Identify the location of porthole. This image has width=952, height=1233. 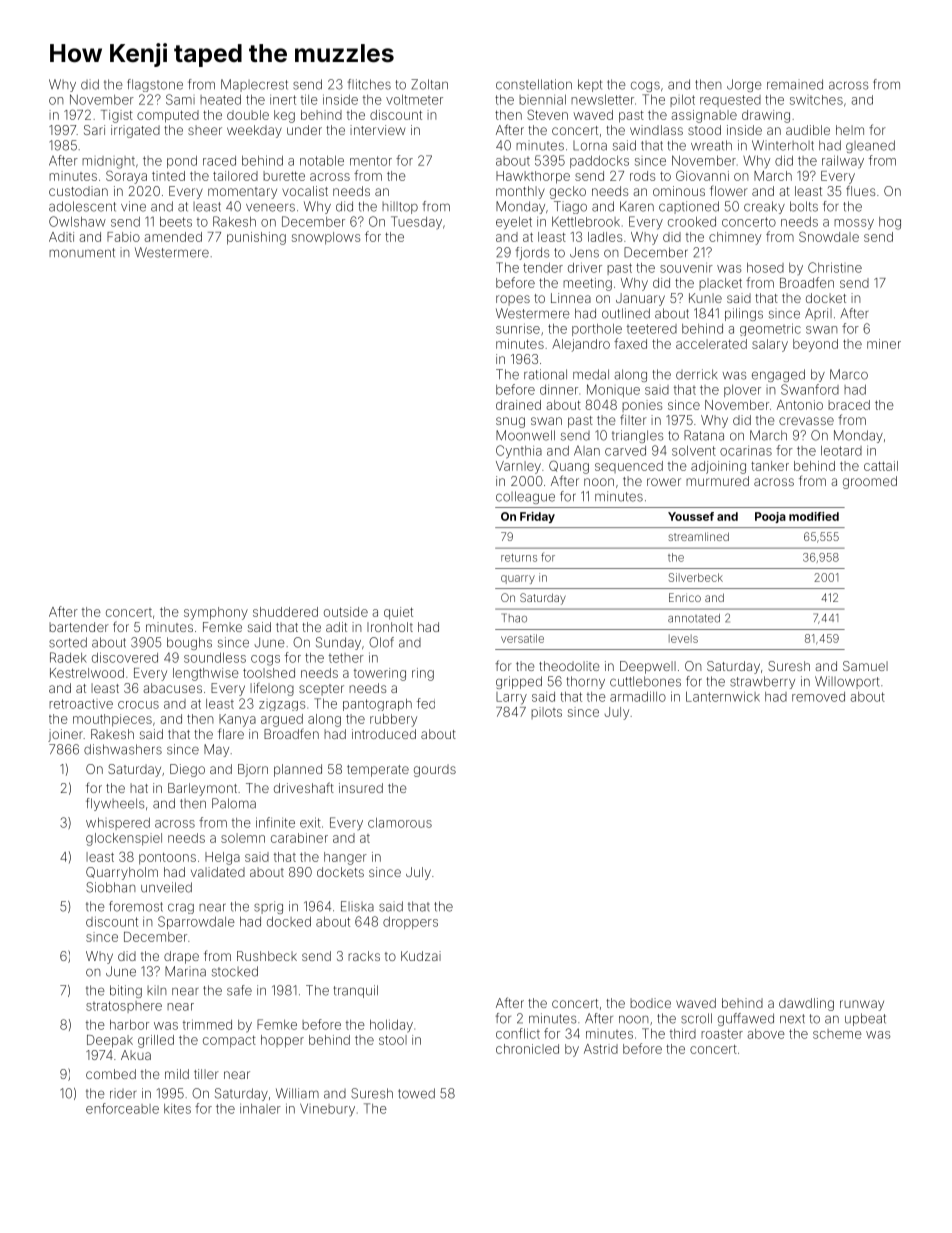
(597, 330).
